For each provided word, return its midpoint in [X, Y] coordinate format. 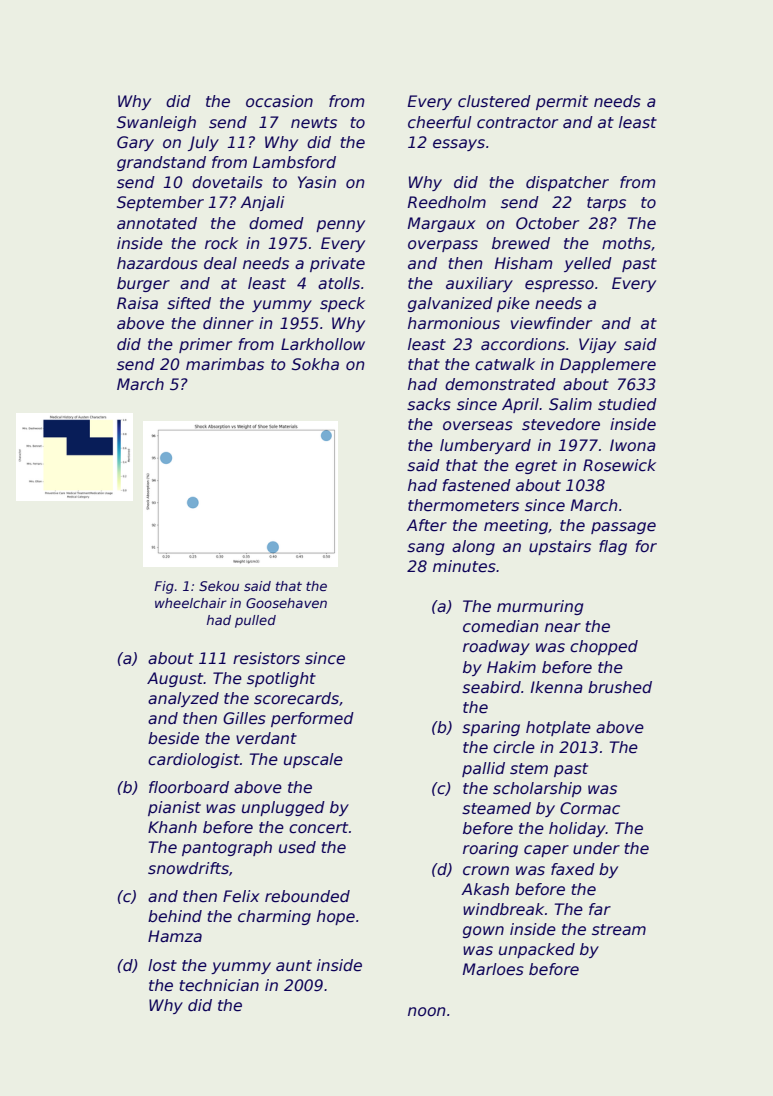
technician [219, 985]
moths [626, 243]
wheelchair [191, 603]
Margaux [441, 224]
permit [562, 102]
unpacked [537, 950]
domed [276, 223]
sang [425, 549]
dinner [228, 323]
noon [427, 1011]
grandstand [161, 163]
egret [536, 467]
